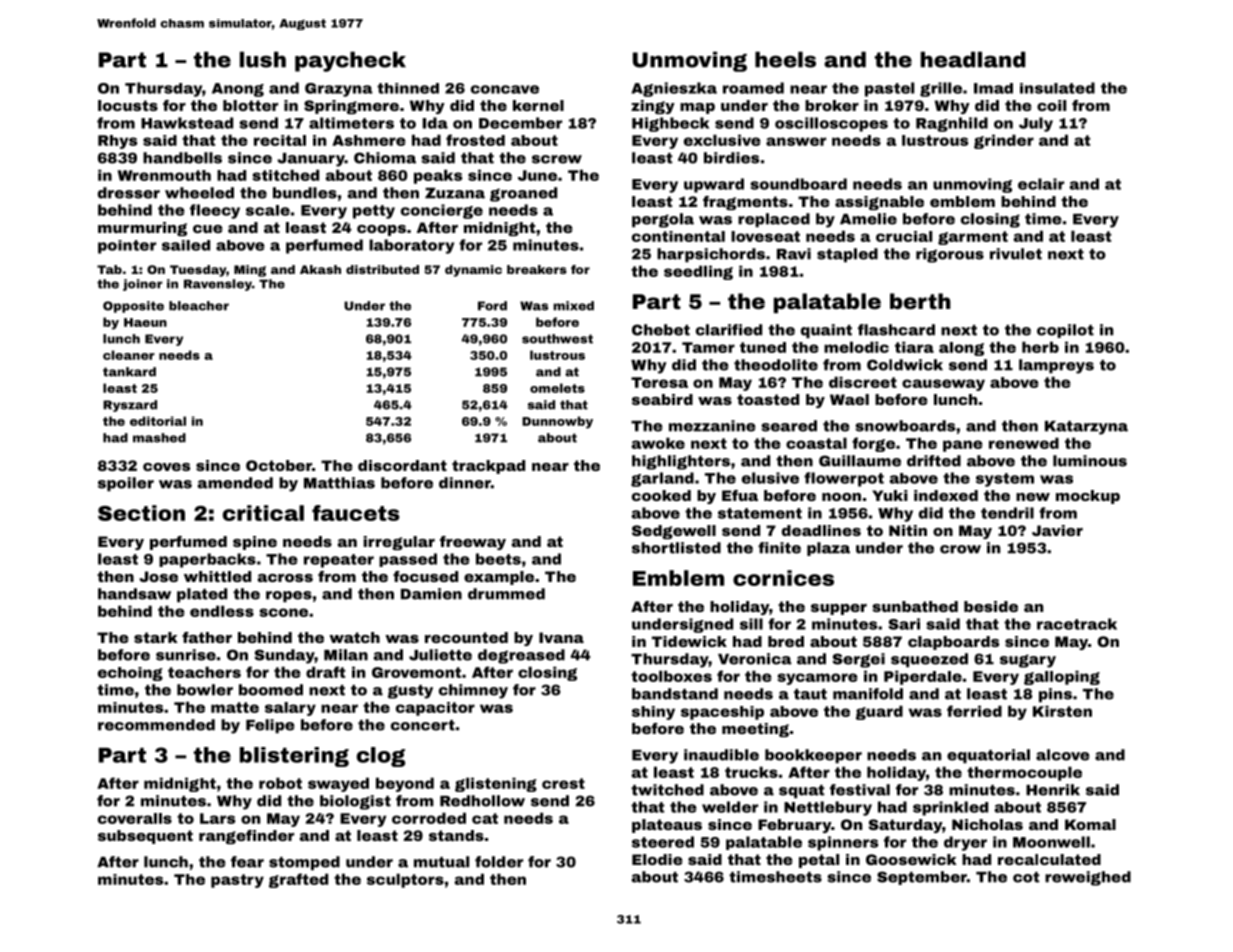  I want to click on pointer, so click(127, 247).
